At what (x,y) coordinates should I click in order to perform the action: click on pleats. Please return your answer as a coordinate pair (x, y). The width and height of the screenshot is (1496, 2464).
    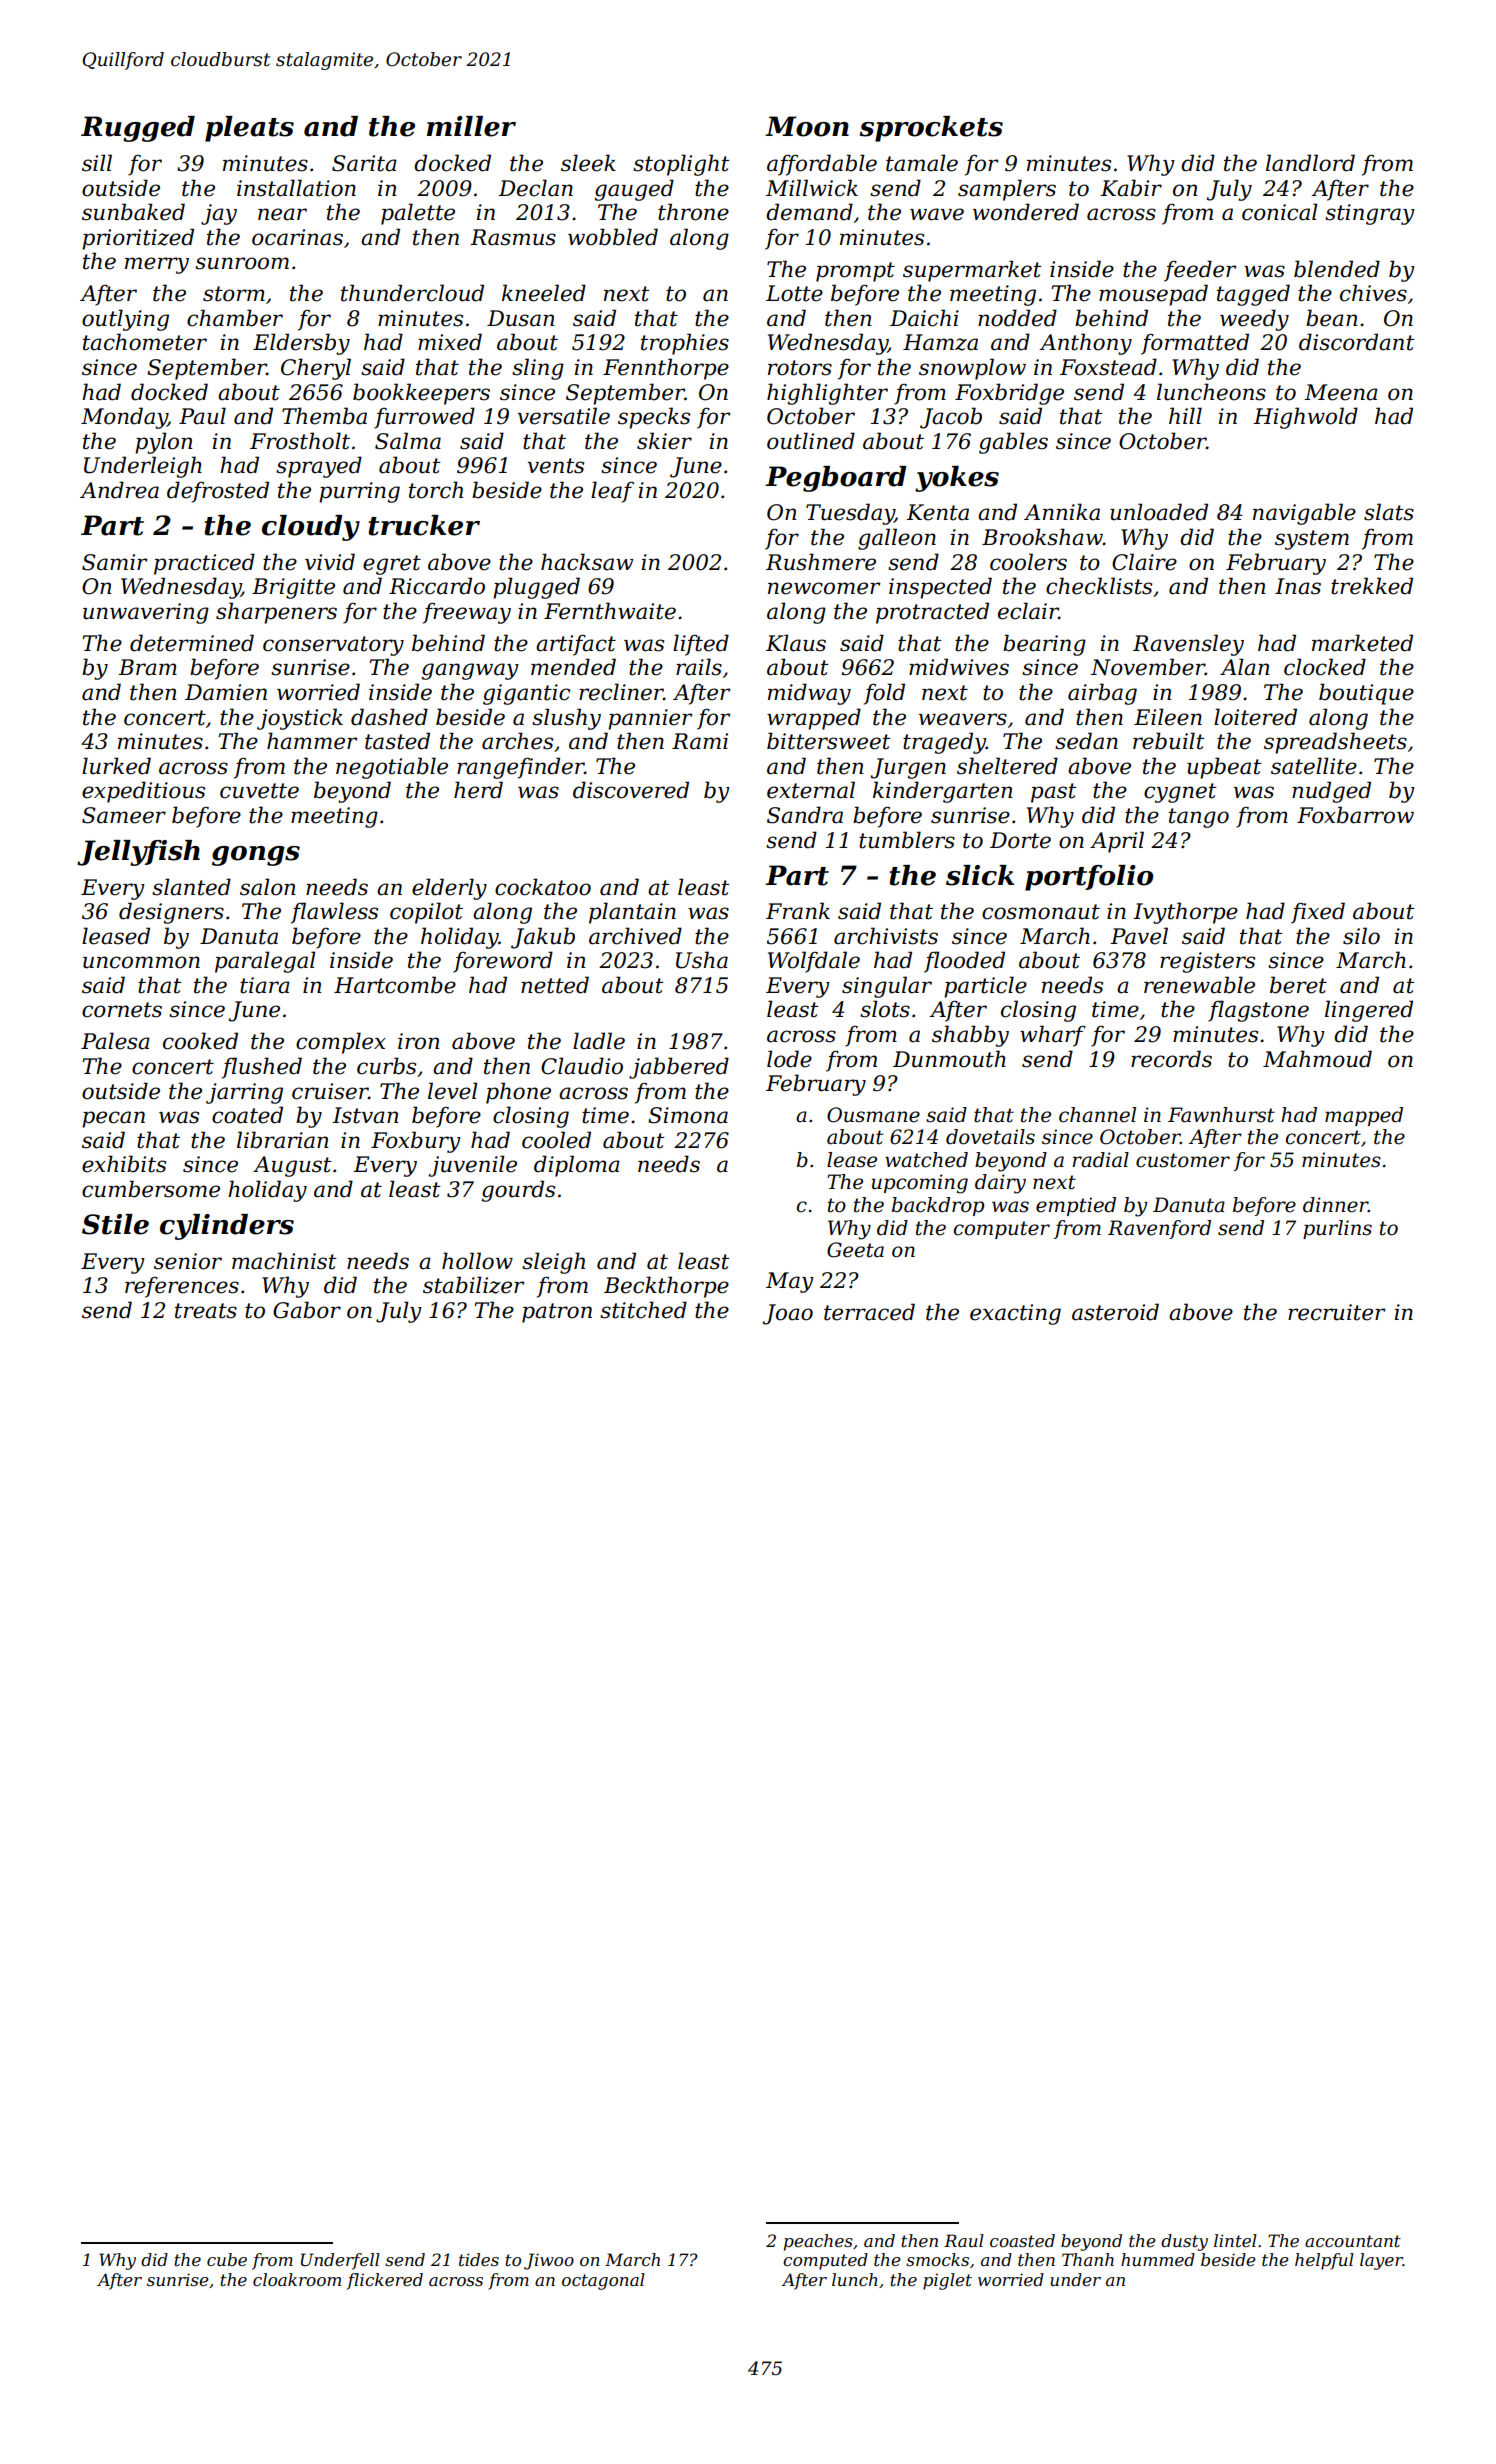
    Looking at the image, I should click on (249, 129).
